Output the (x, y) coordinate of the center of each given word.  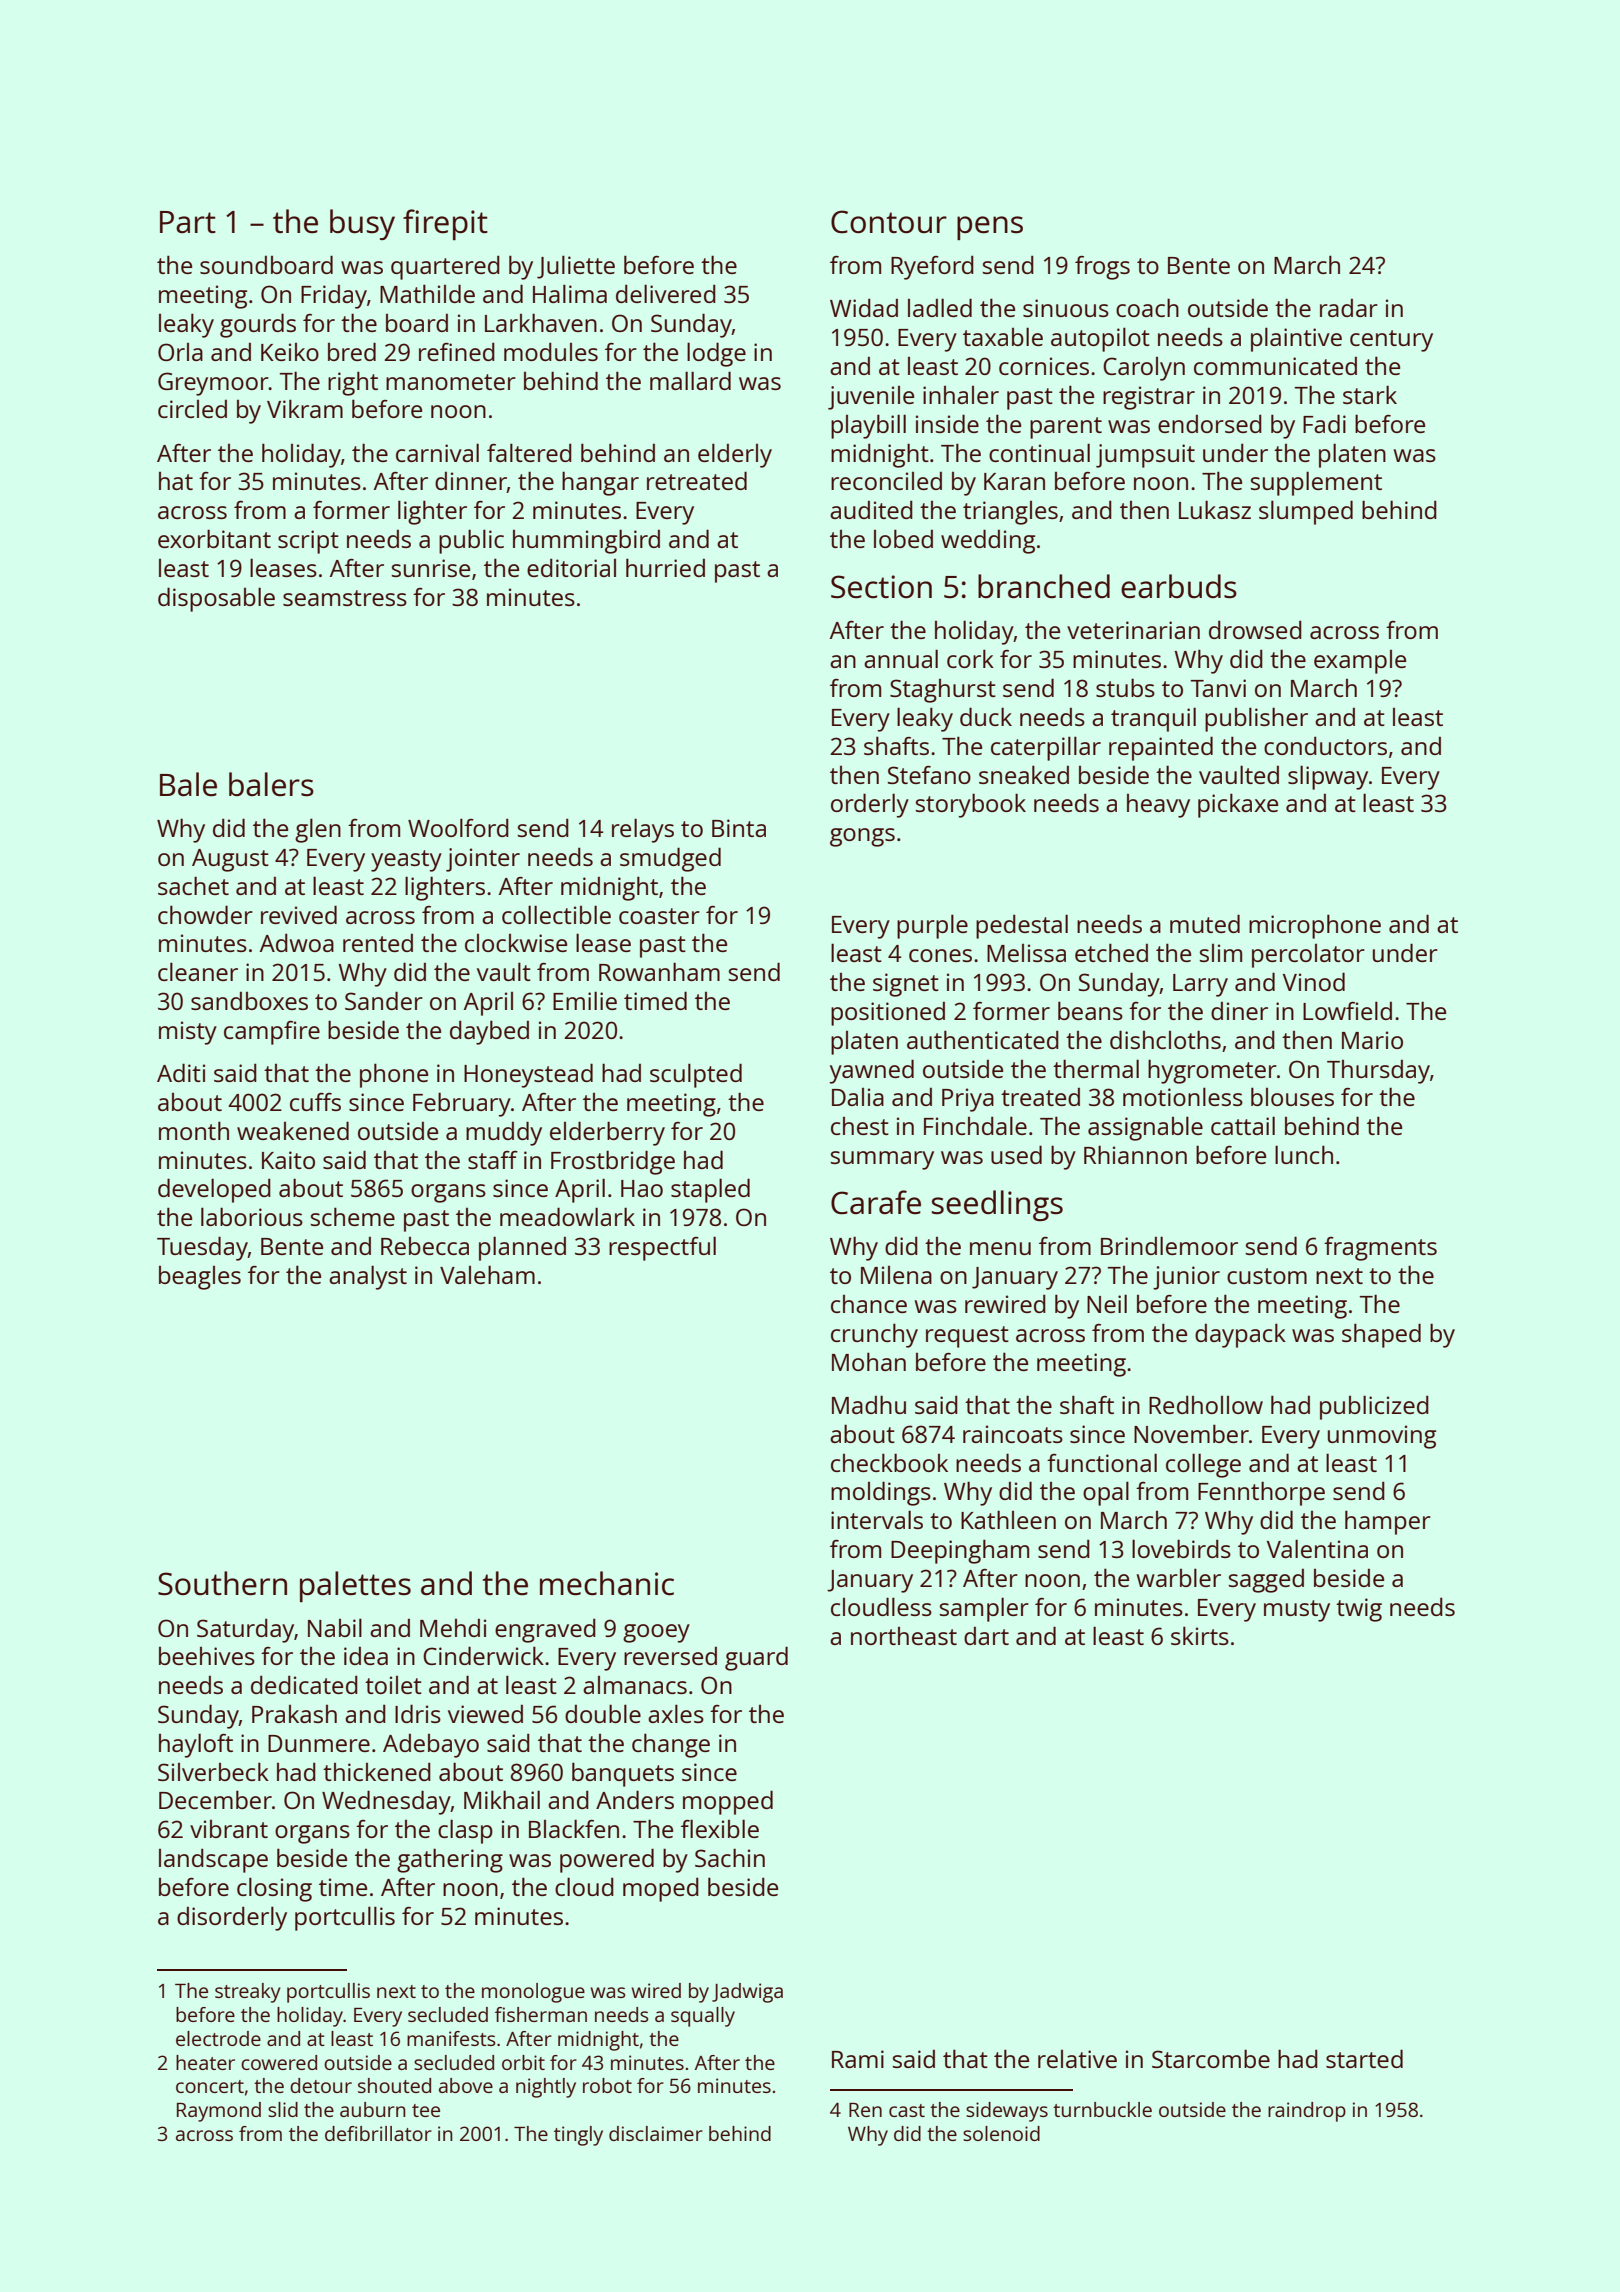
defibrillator (378, 2133)
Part (188, 222)
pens (990, 228)
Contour (889, 222)
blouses (1292, 1096)
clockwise (516, 943)
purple (932, 926)
